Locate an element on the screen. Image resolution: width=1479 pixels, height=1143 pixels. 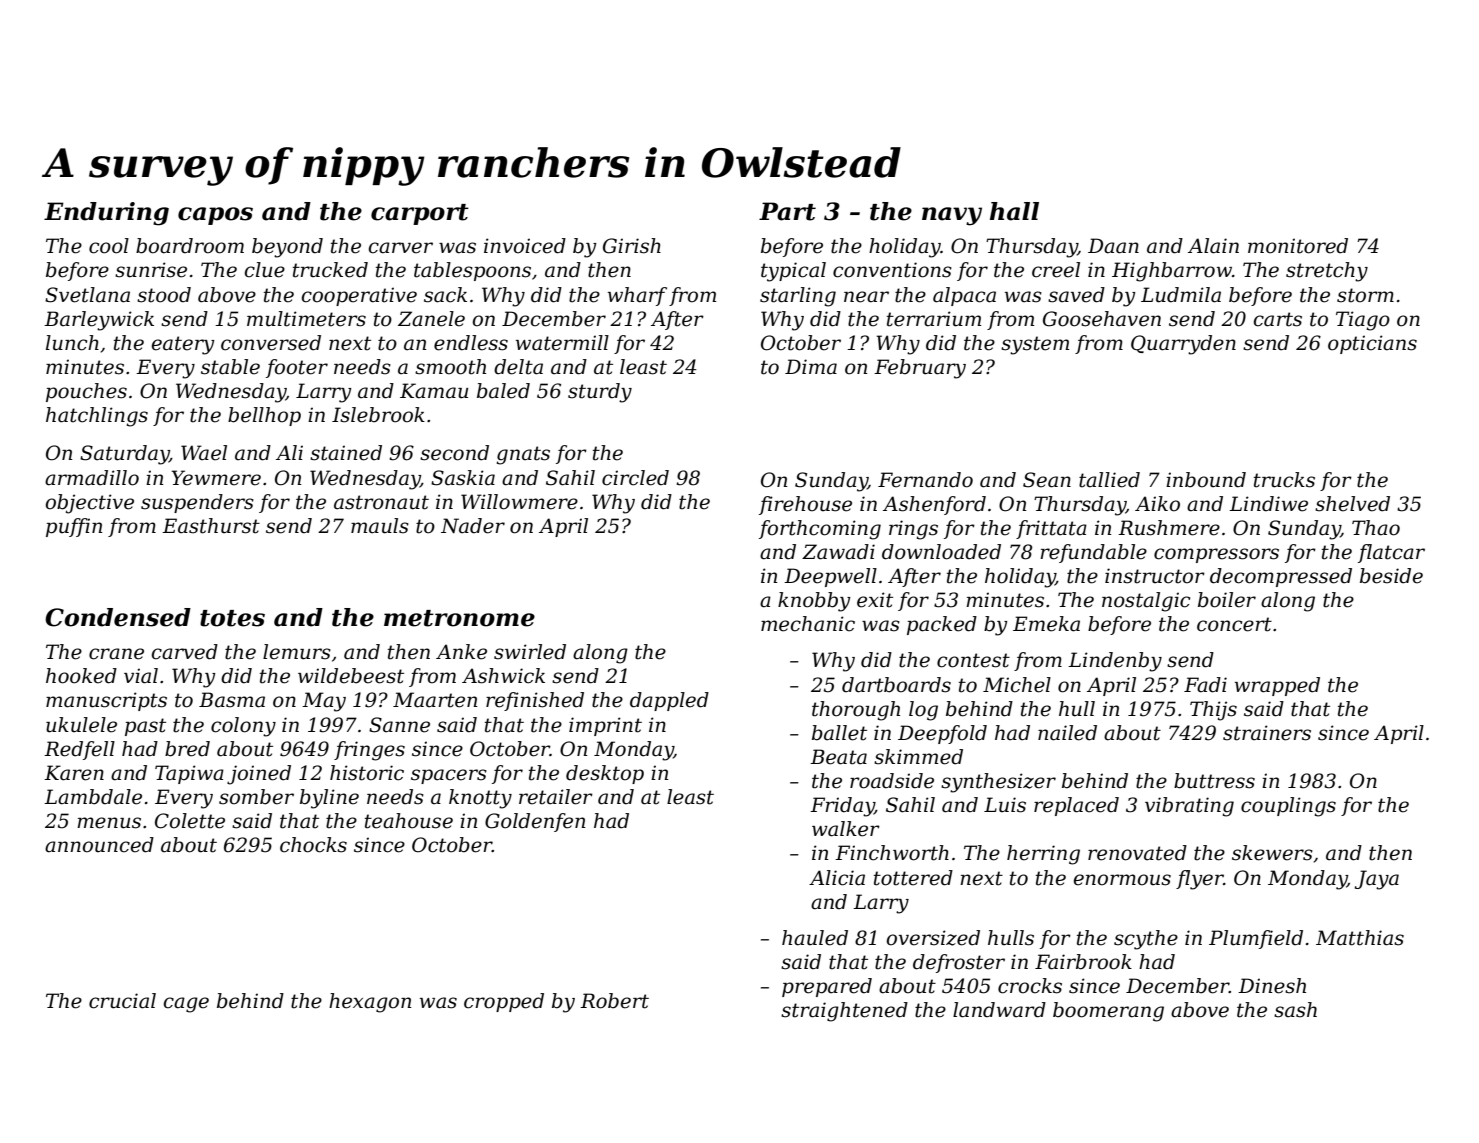
Colette is located at coordinates (190, 821).
